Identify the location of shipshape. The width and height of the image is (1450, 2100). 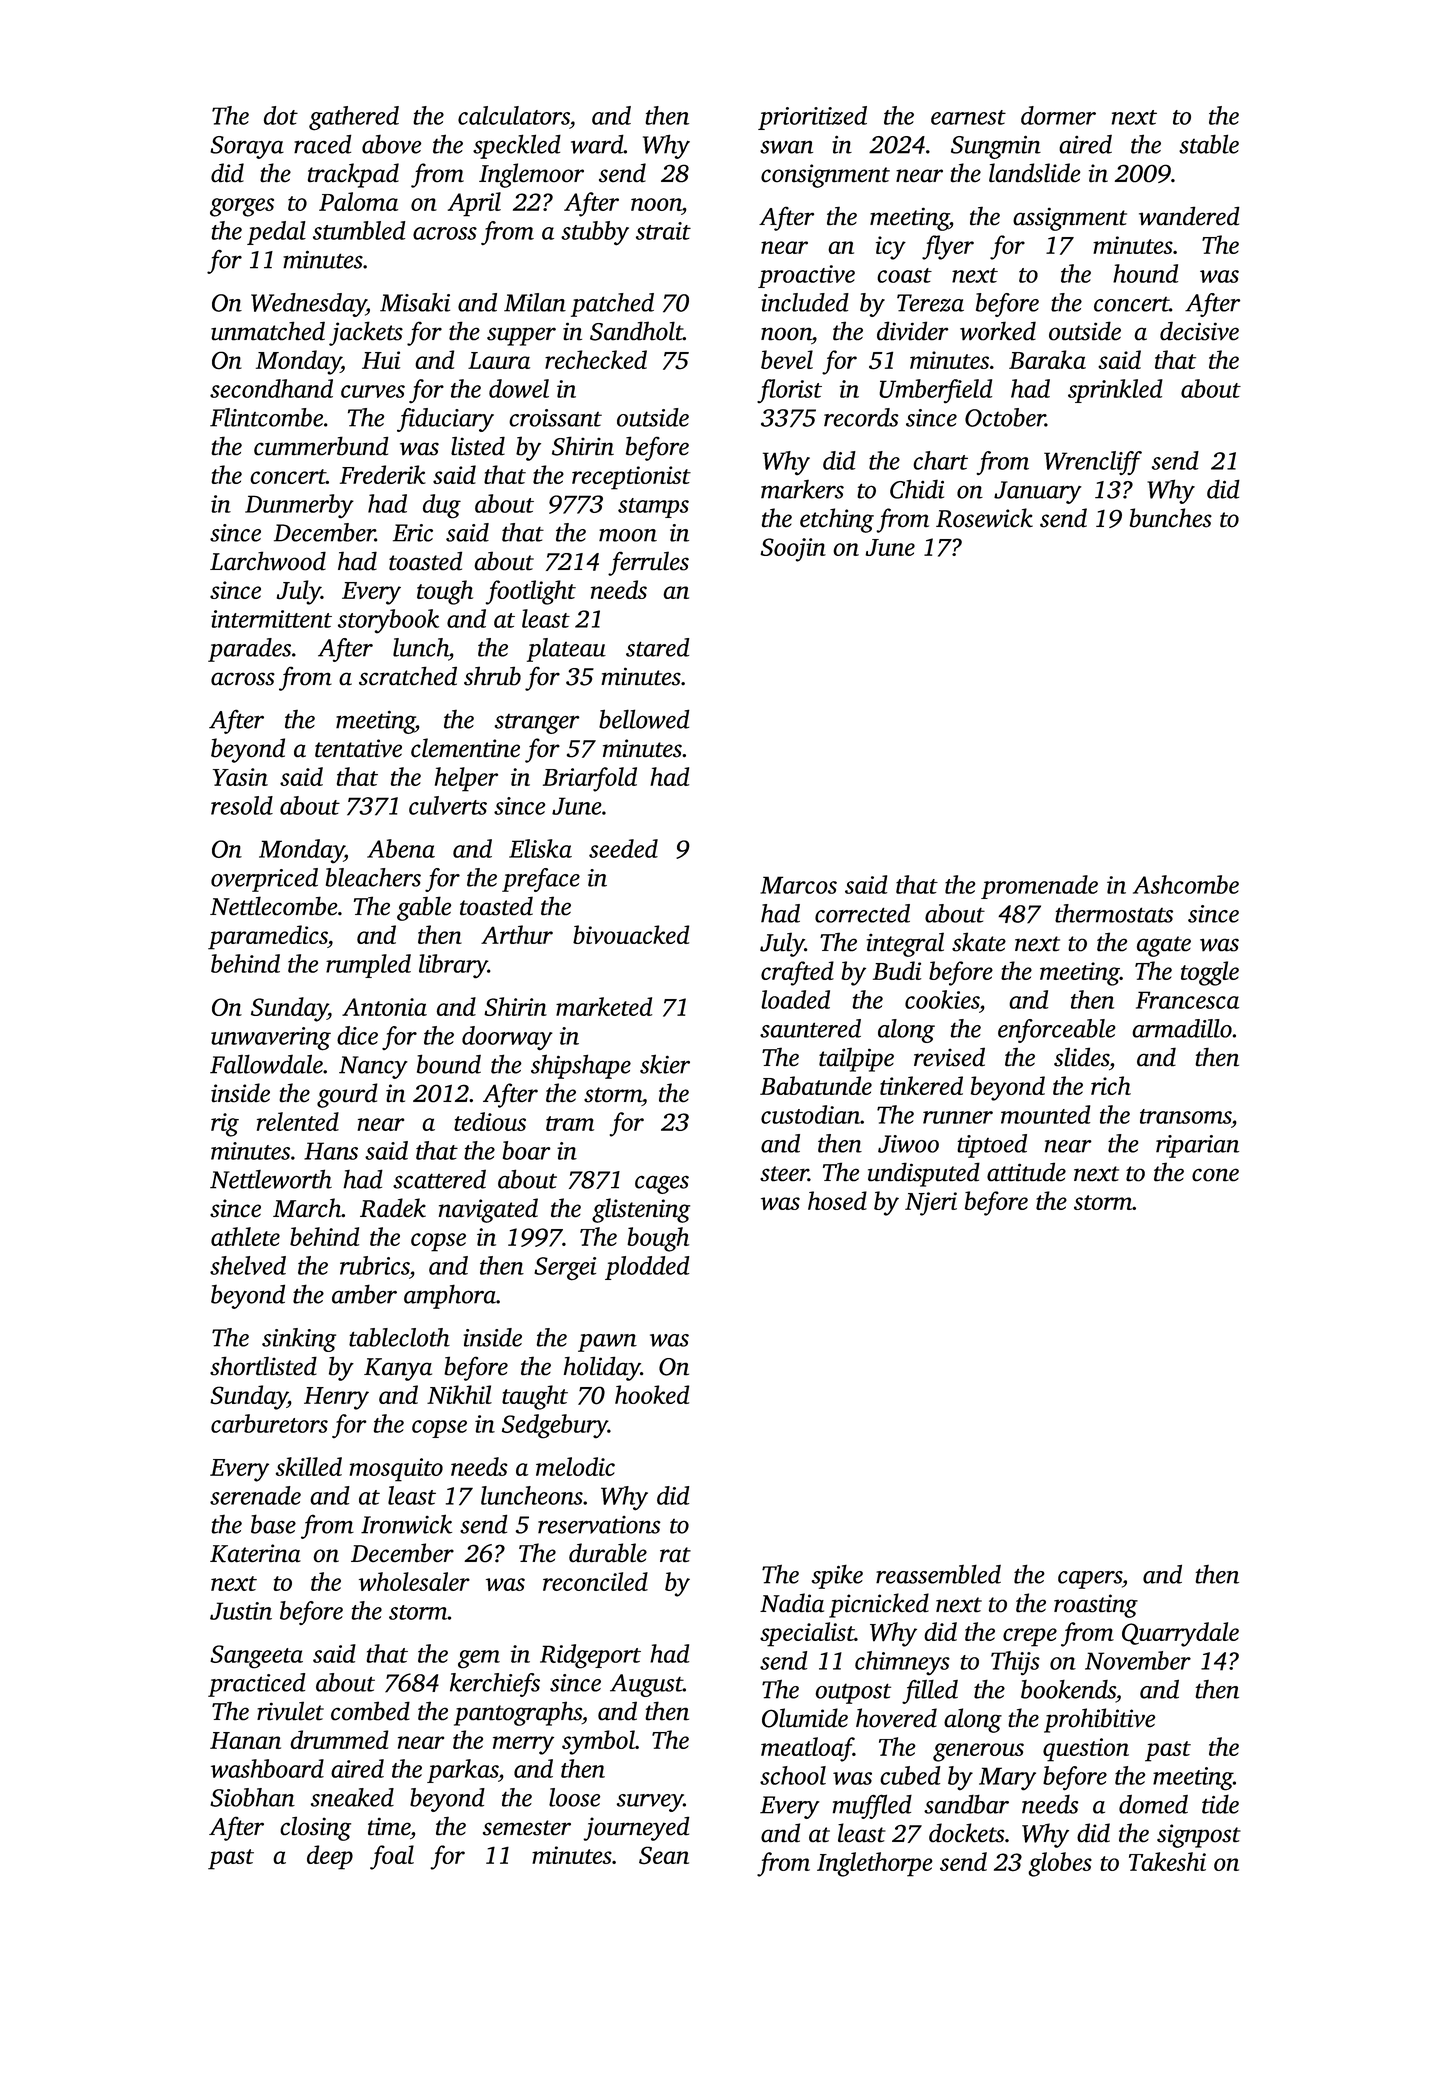
(581, 1066).
